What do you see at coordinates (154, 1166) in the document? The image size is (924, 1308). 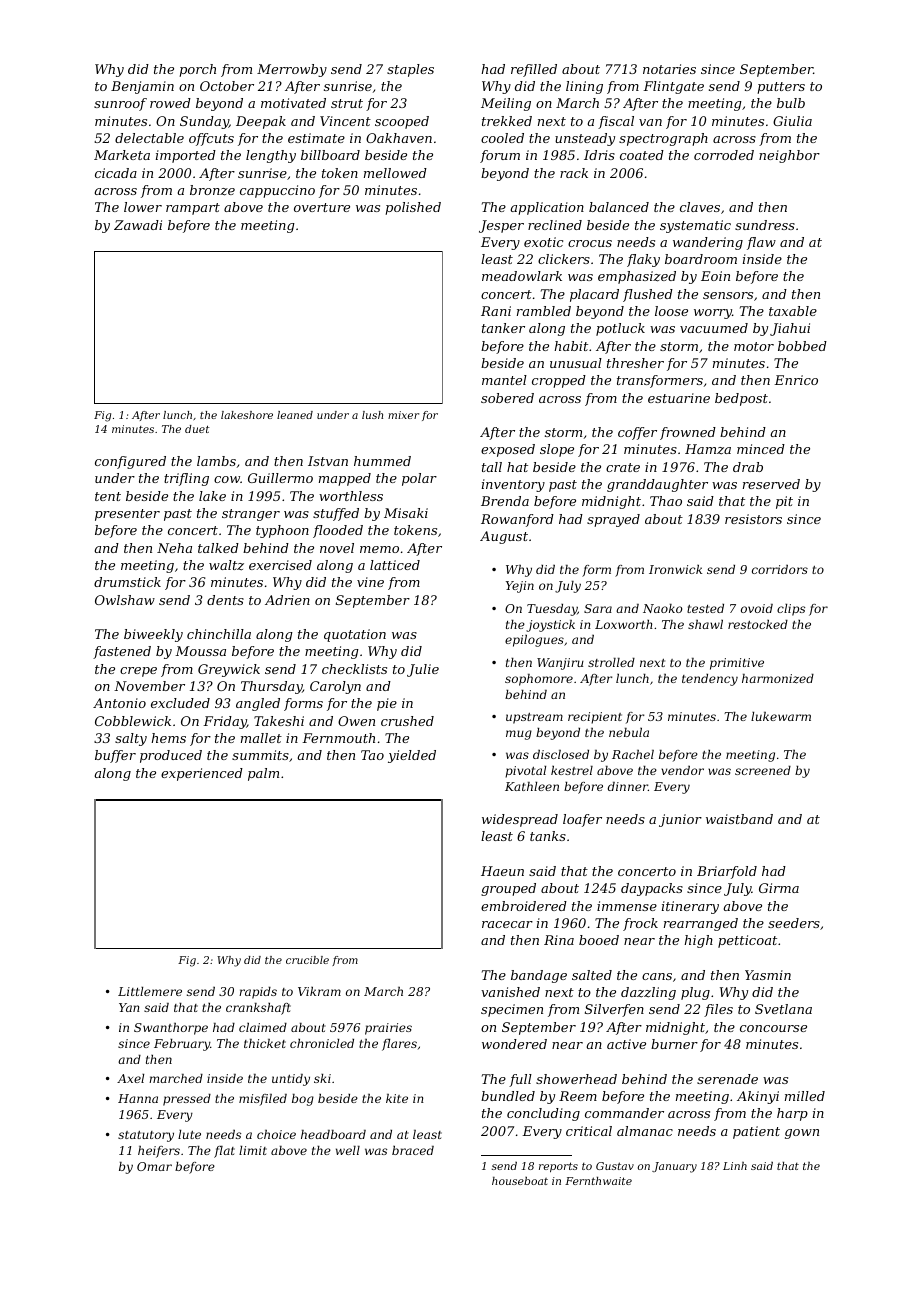 I see `Omar` at bounding box center [154, 1166].
